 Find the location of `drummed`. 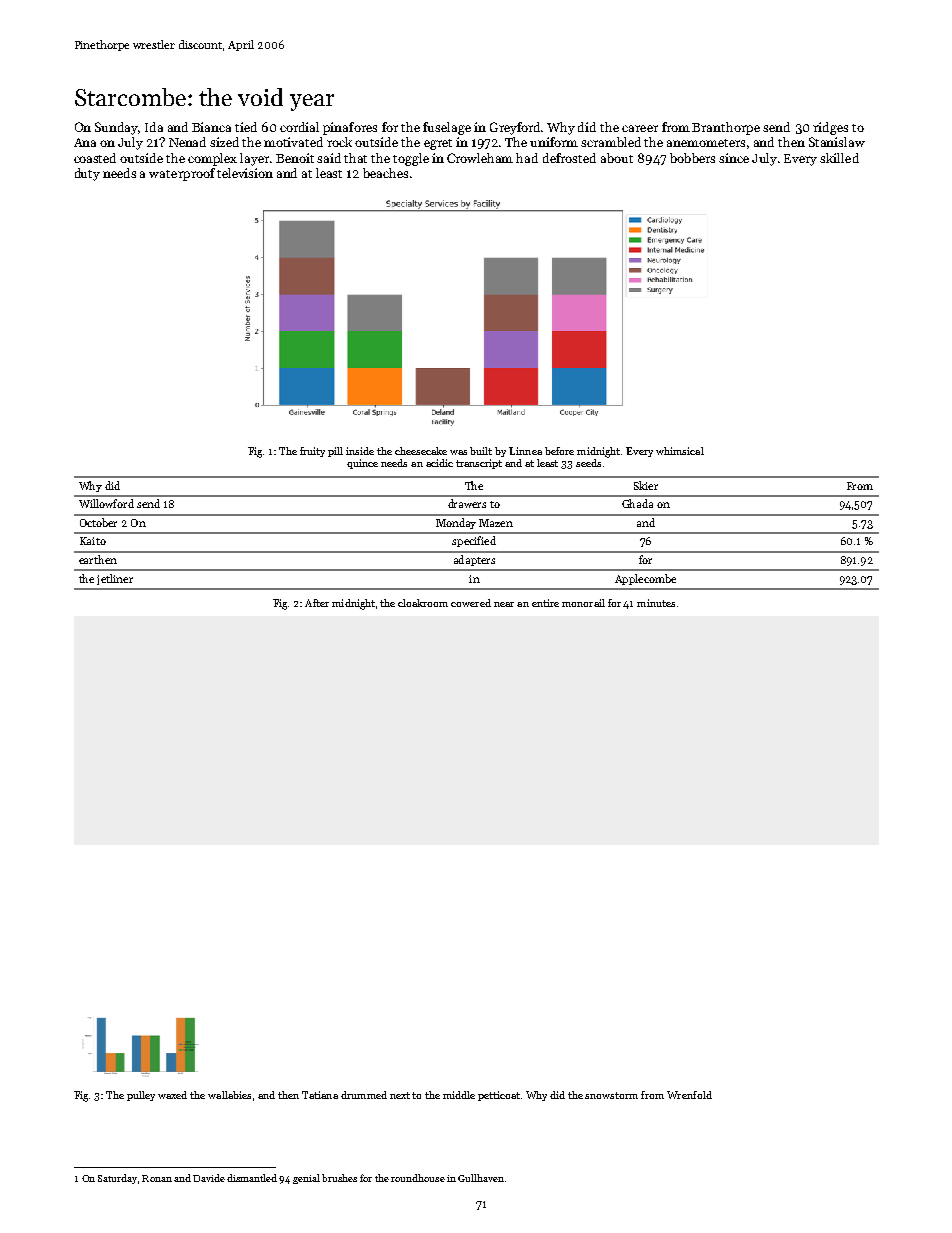

drummed is located at coordinates (364, 1095).
